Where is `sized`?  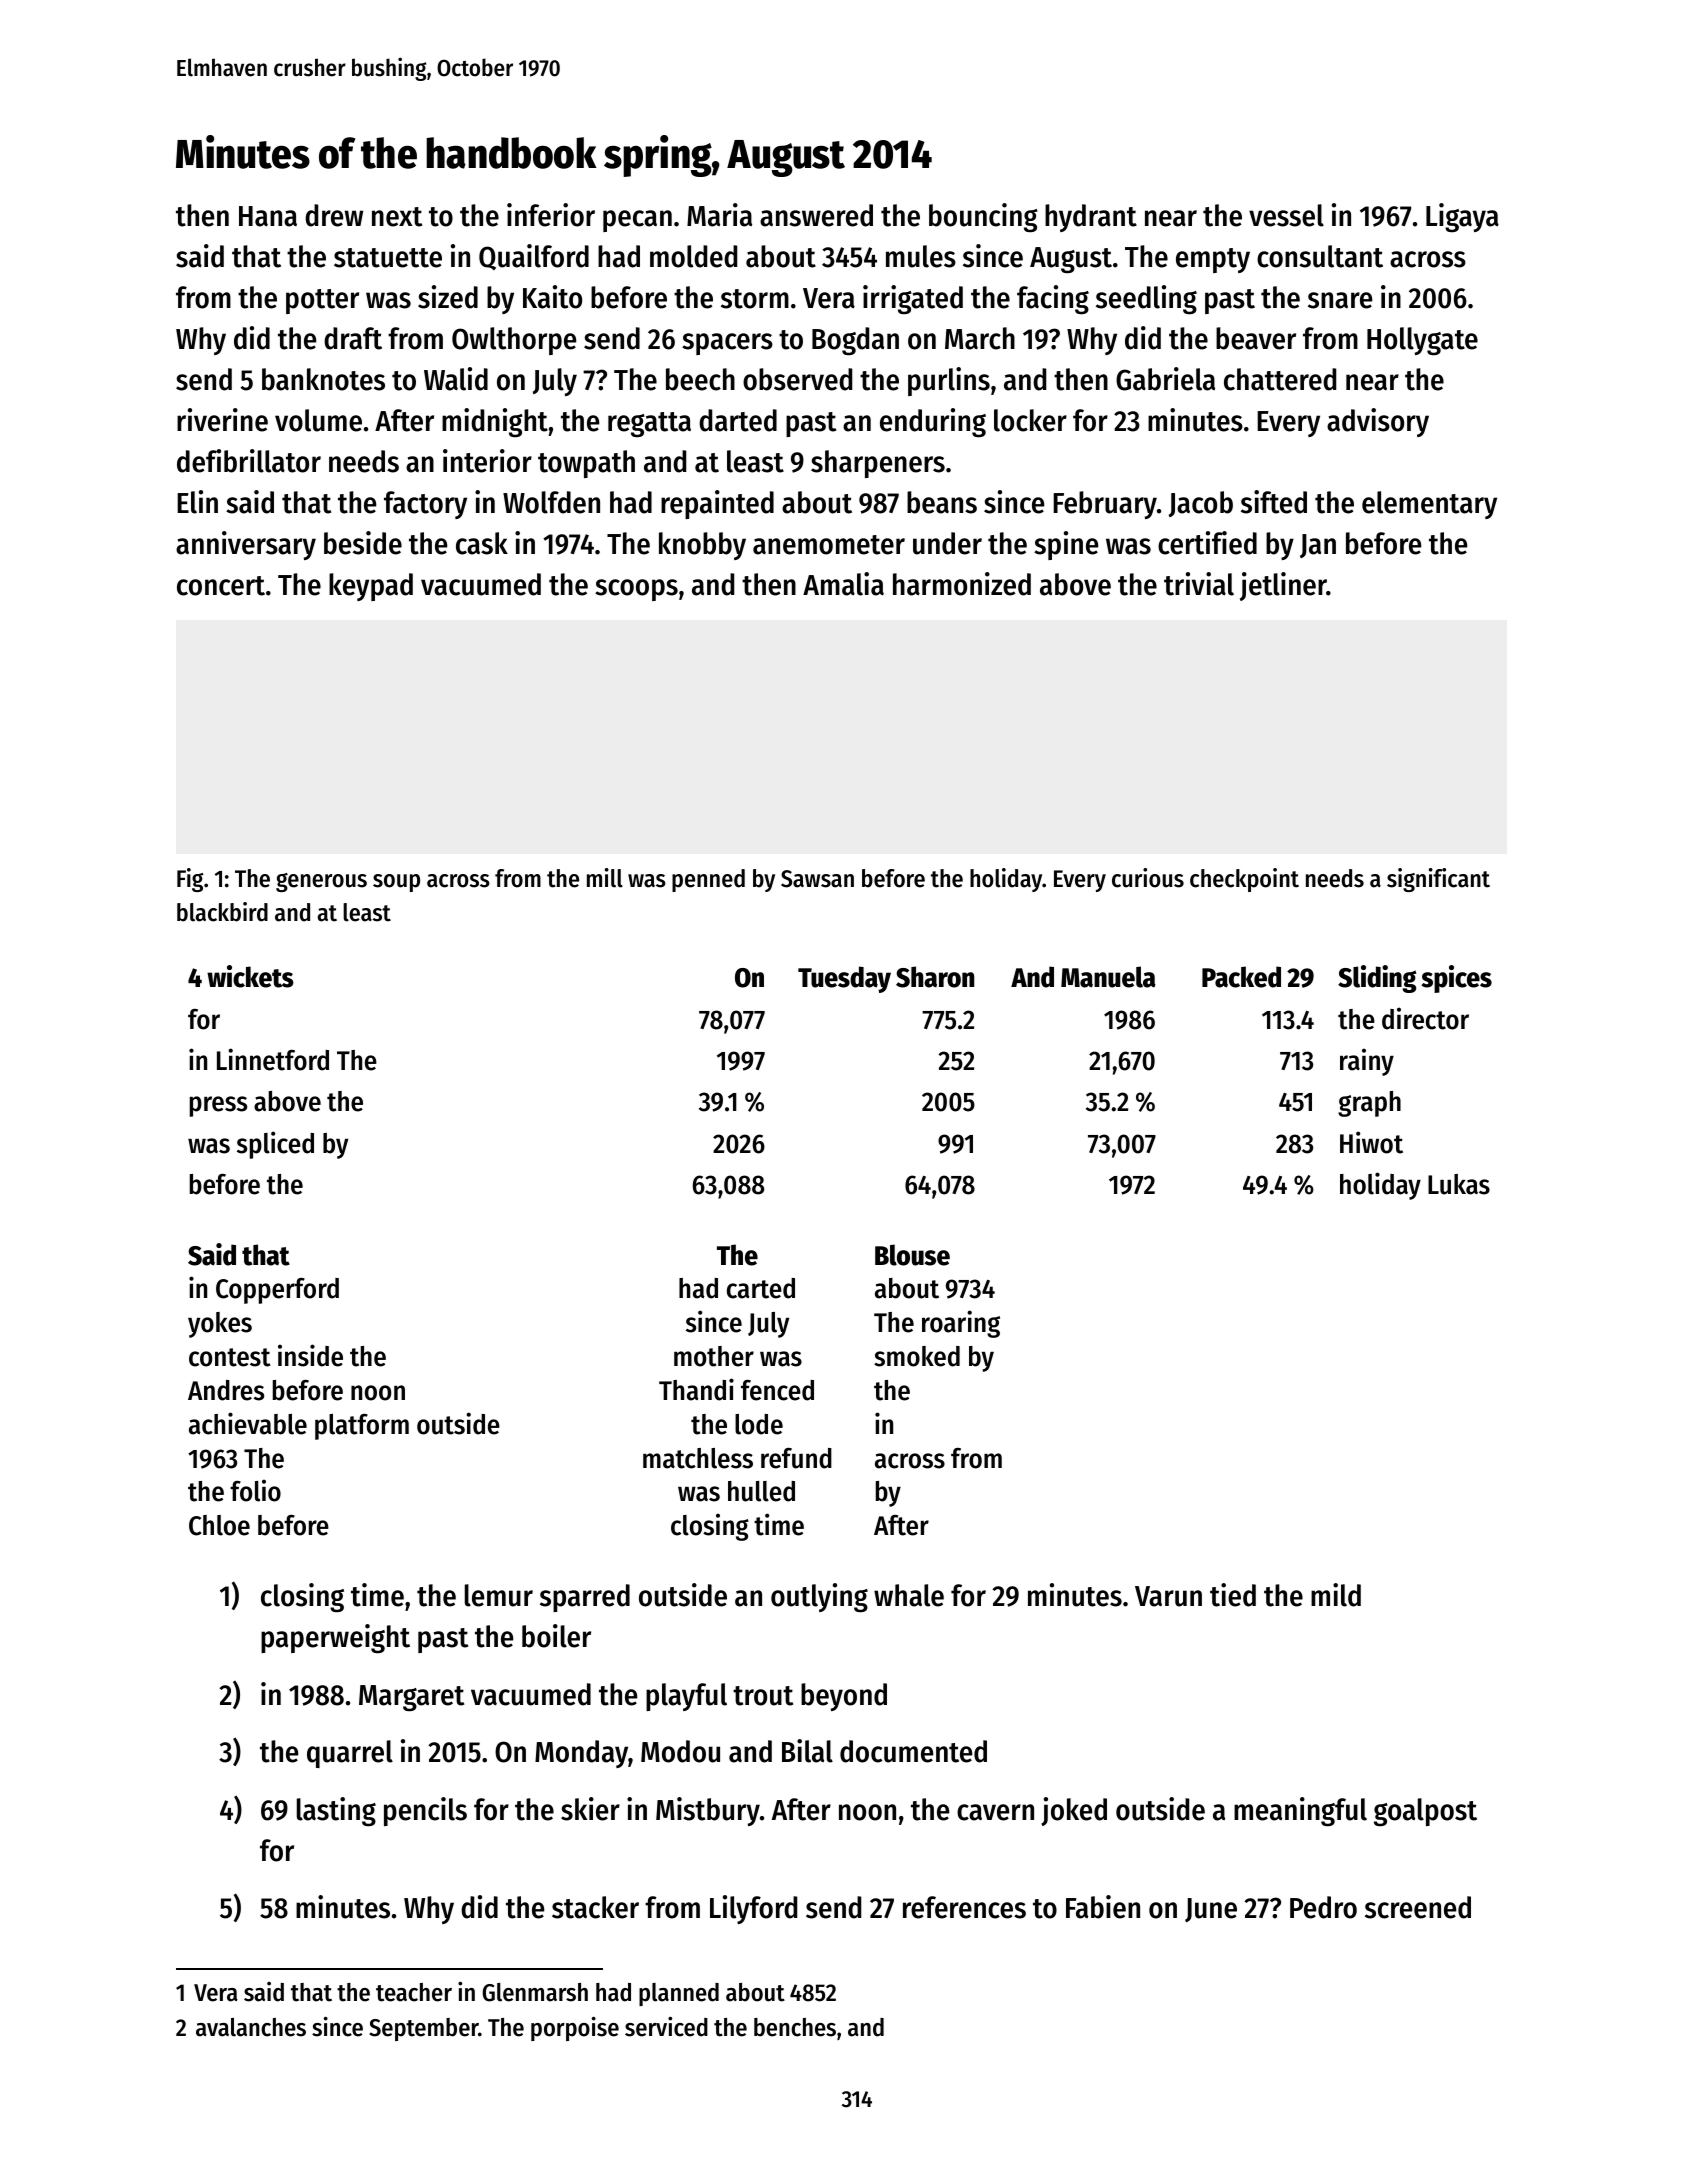 sized is located at coordinates (448, 297).
